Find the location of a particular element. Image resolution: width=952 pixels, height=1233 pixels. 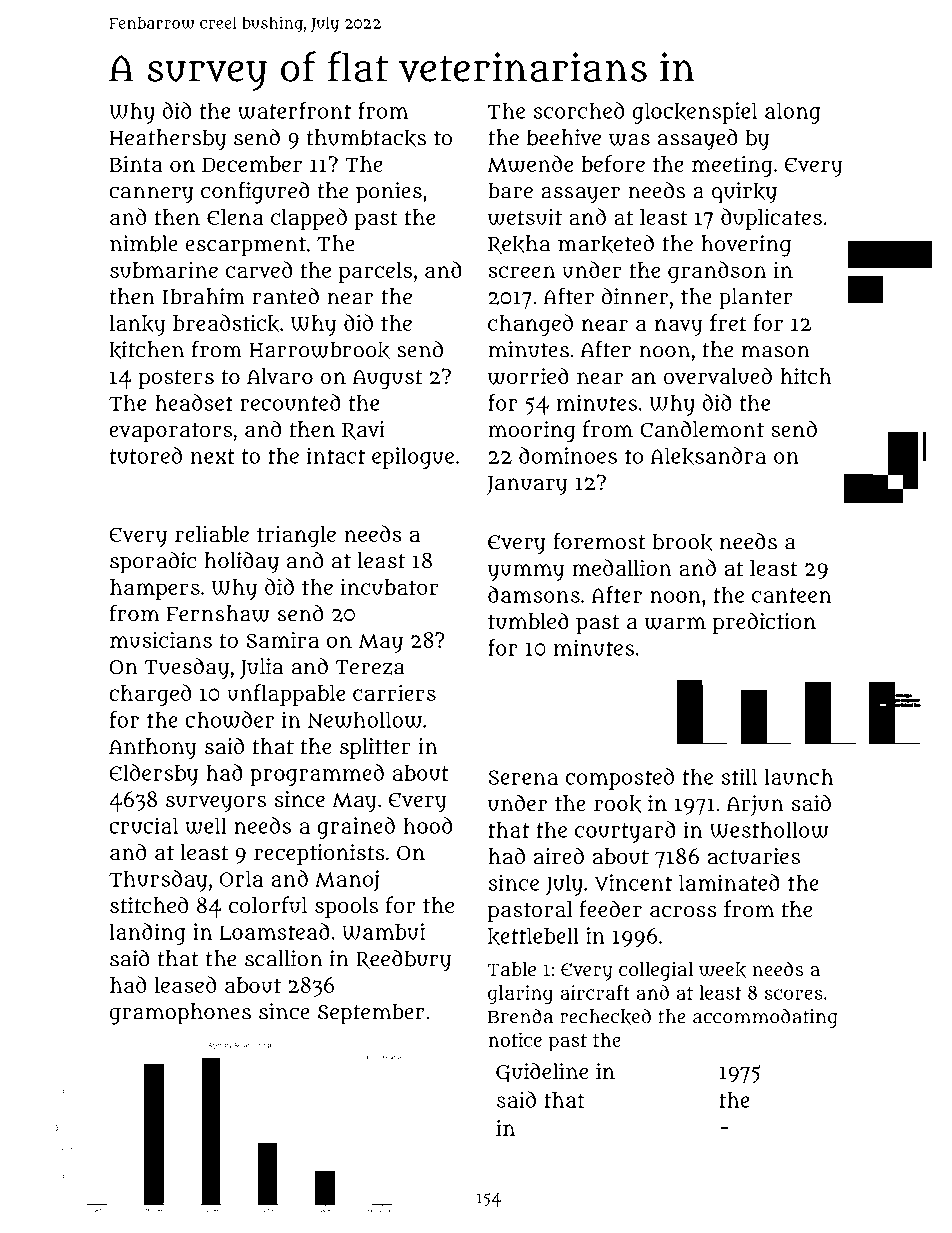

Heathersby is located at coordinates (168, 140).
